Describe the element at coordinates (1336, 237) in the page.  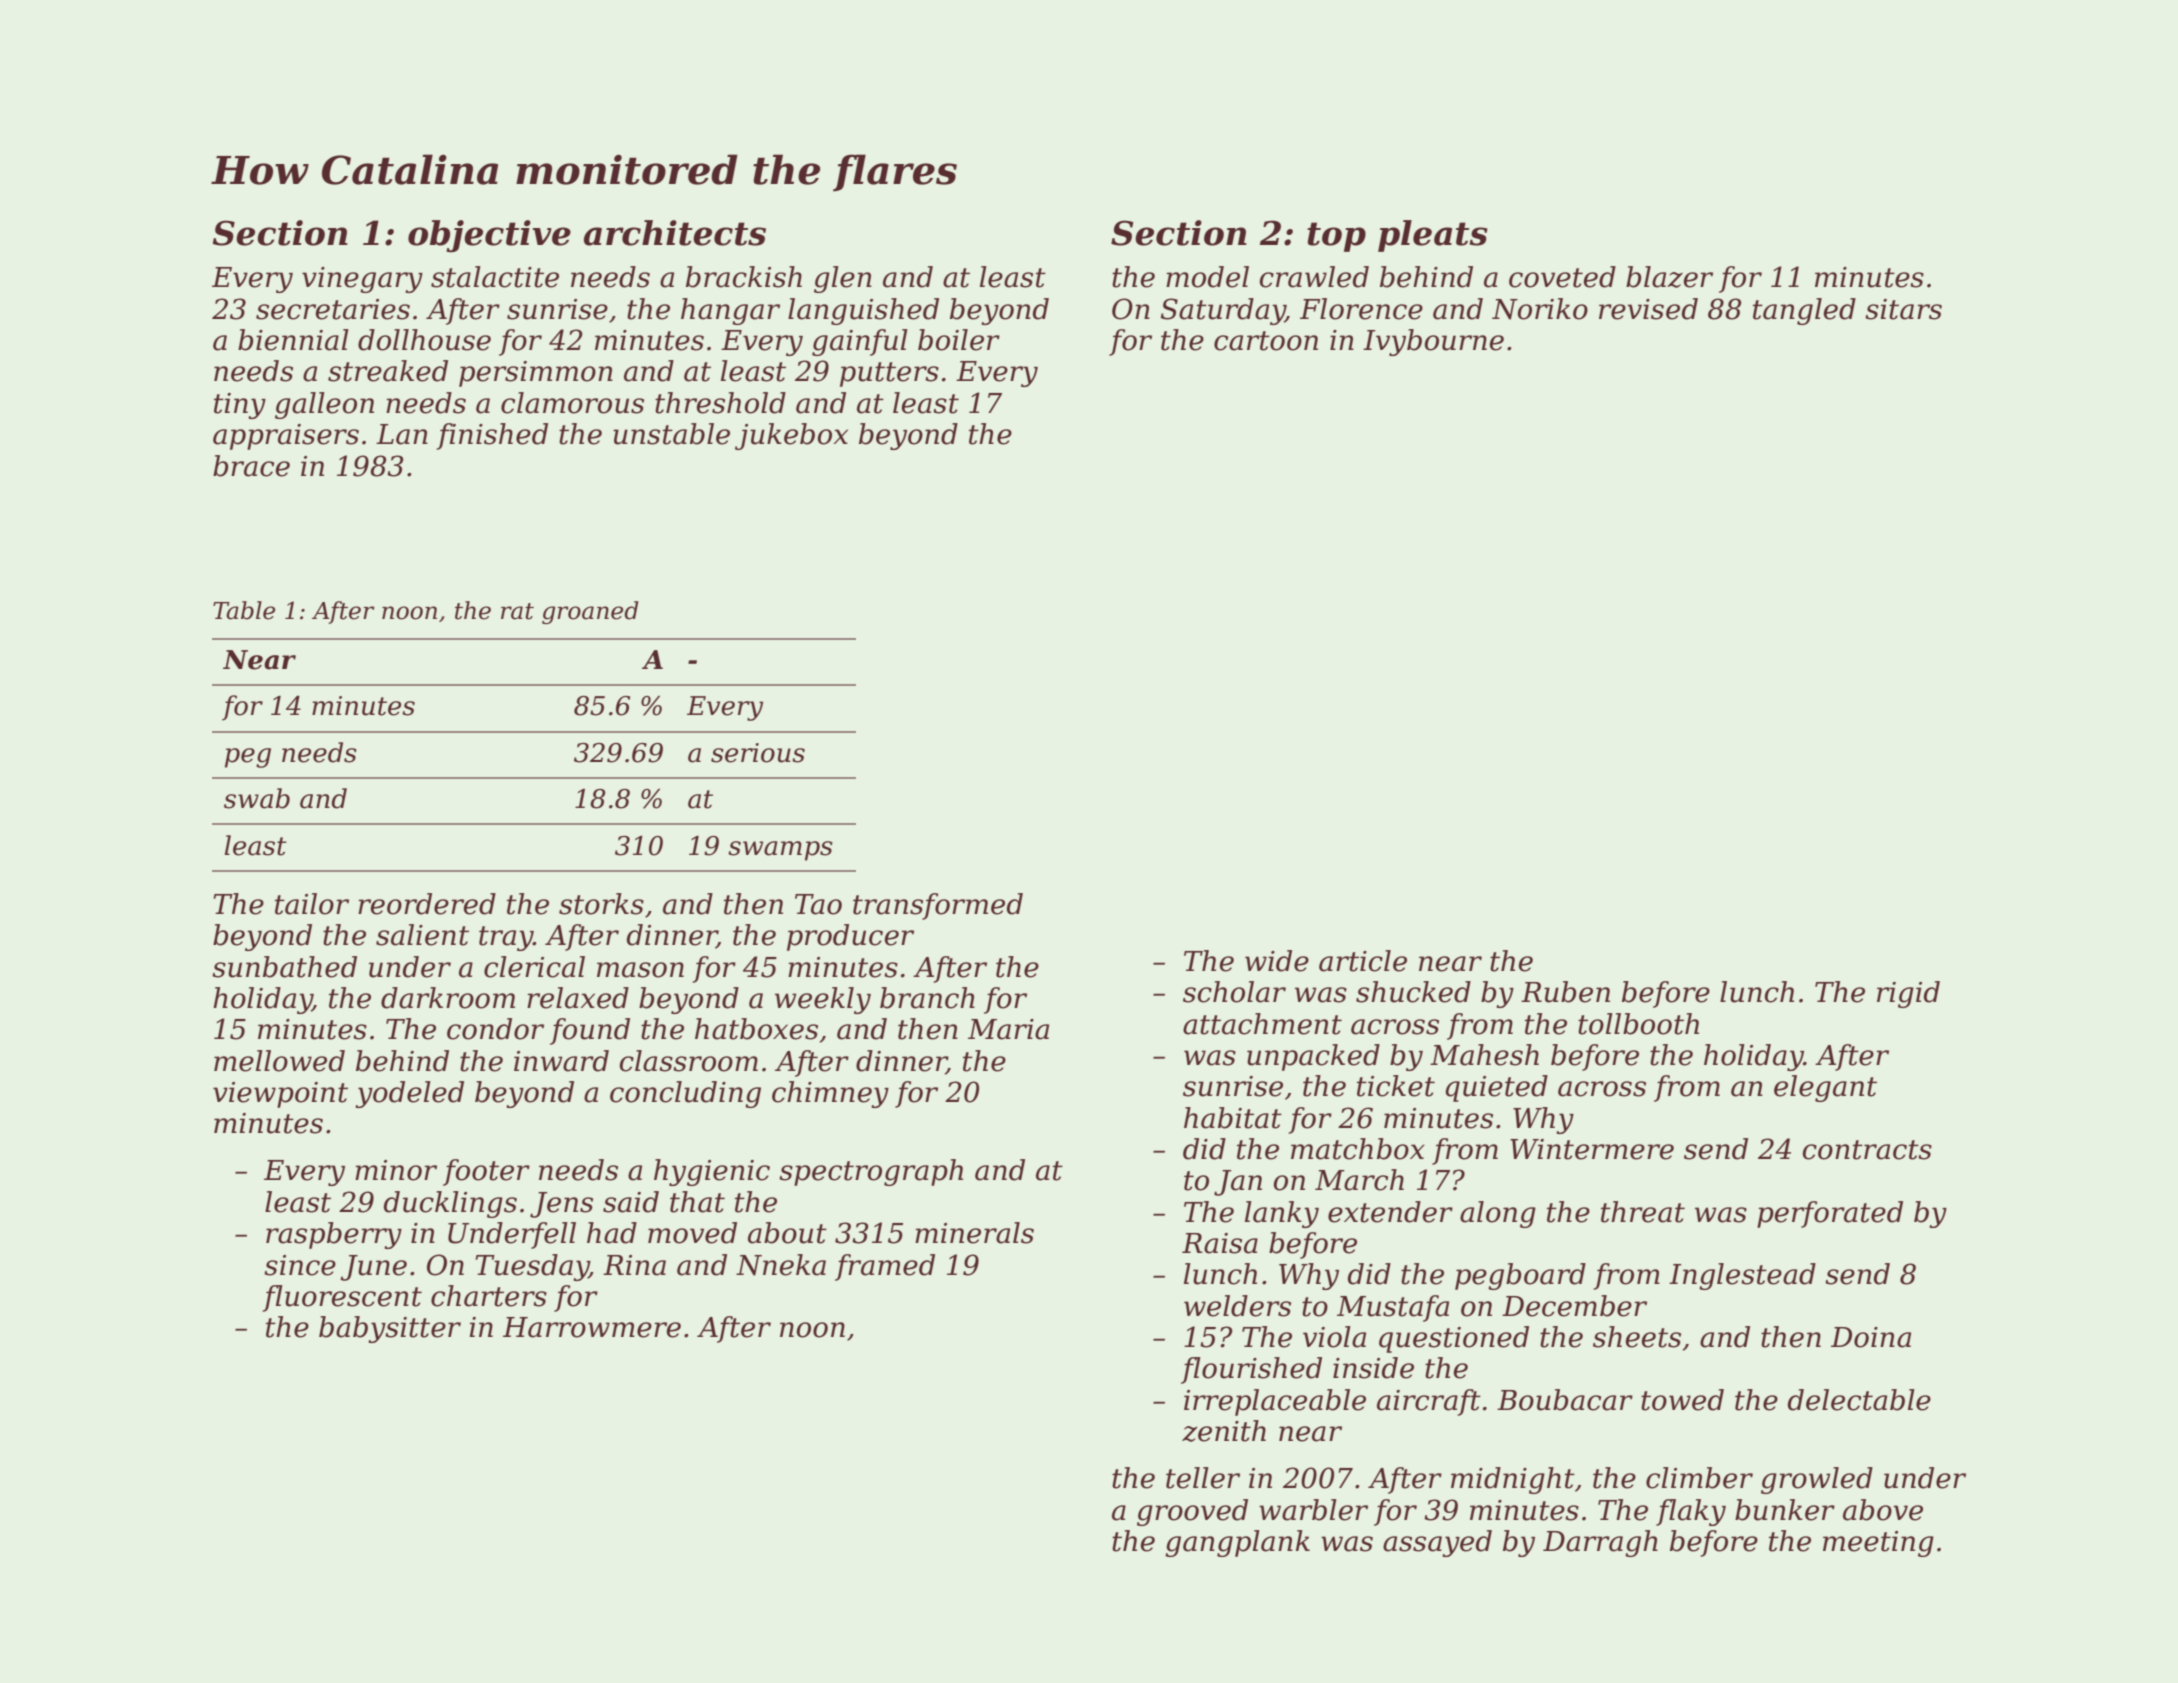
I see `top` at that location.
